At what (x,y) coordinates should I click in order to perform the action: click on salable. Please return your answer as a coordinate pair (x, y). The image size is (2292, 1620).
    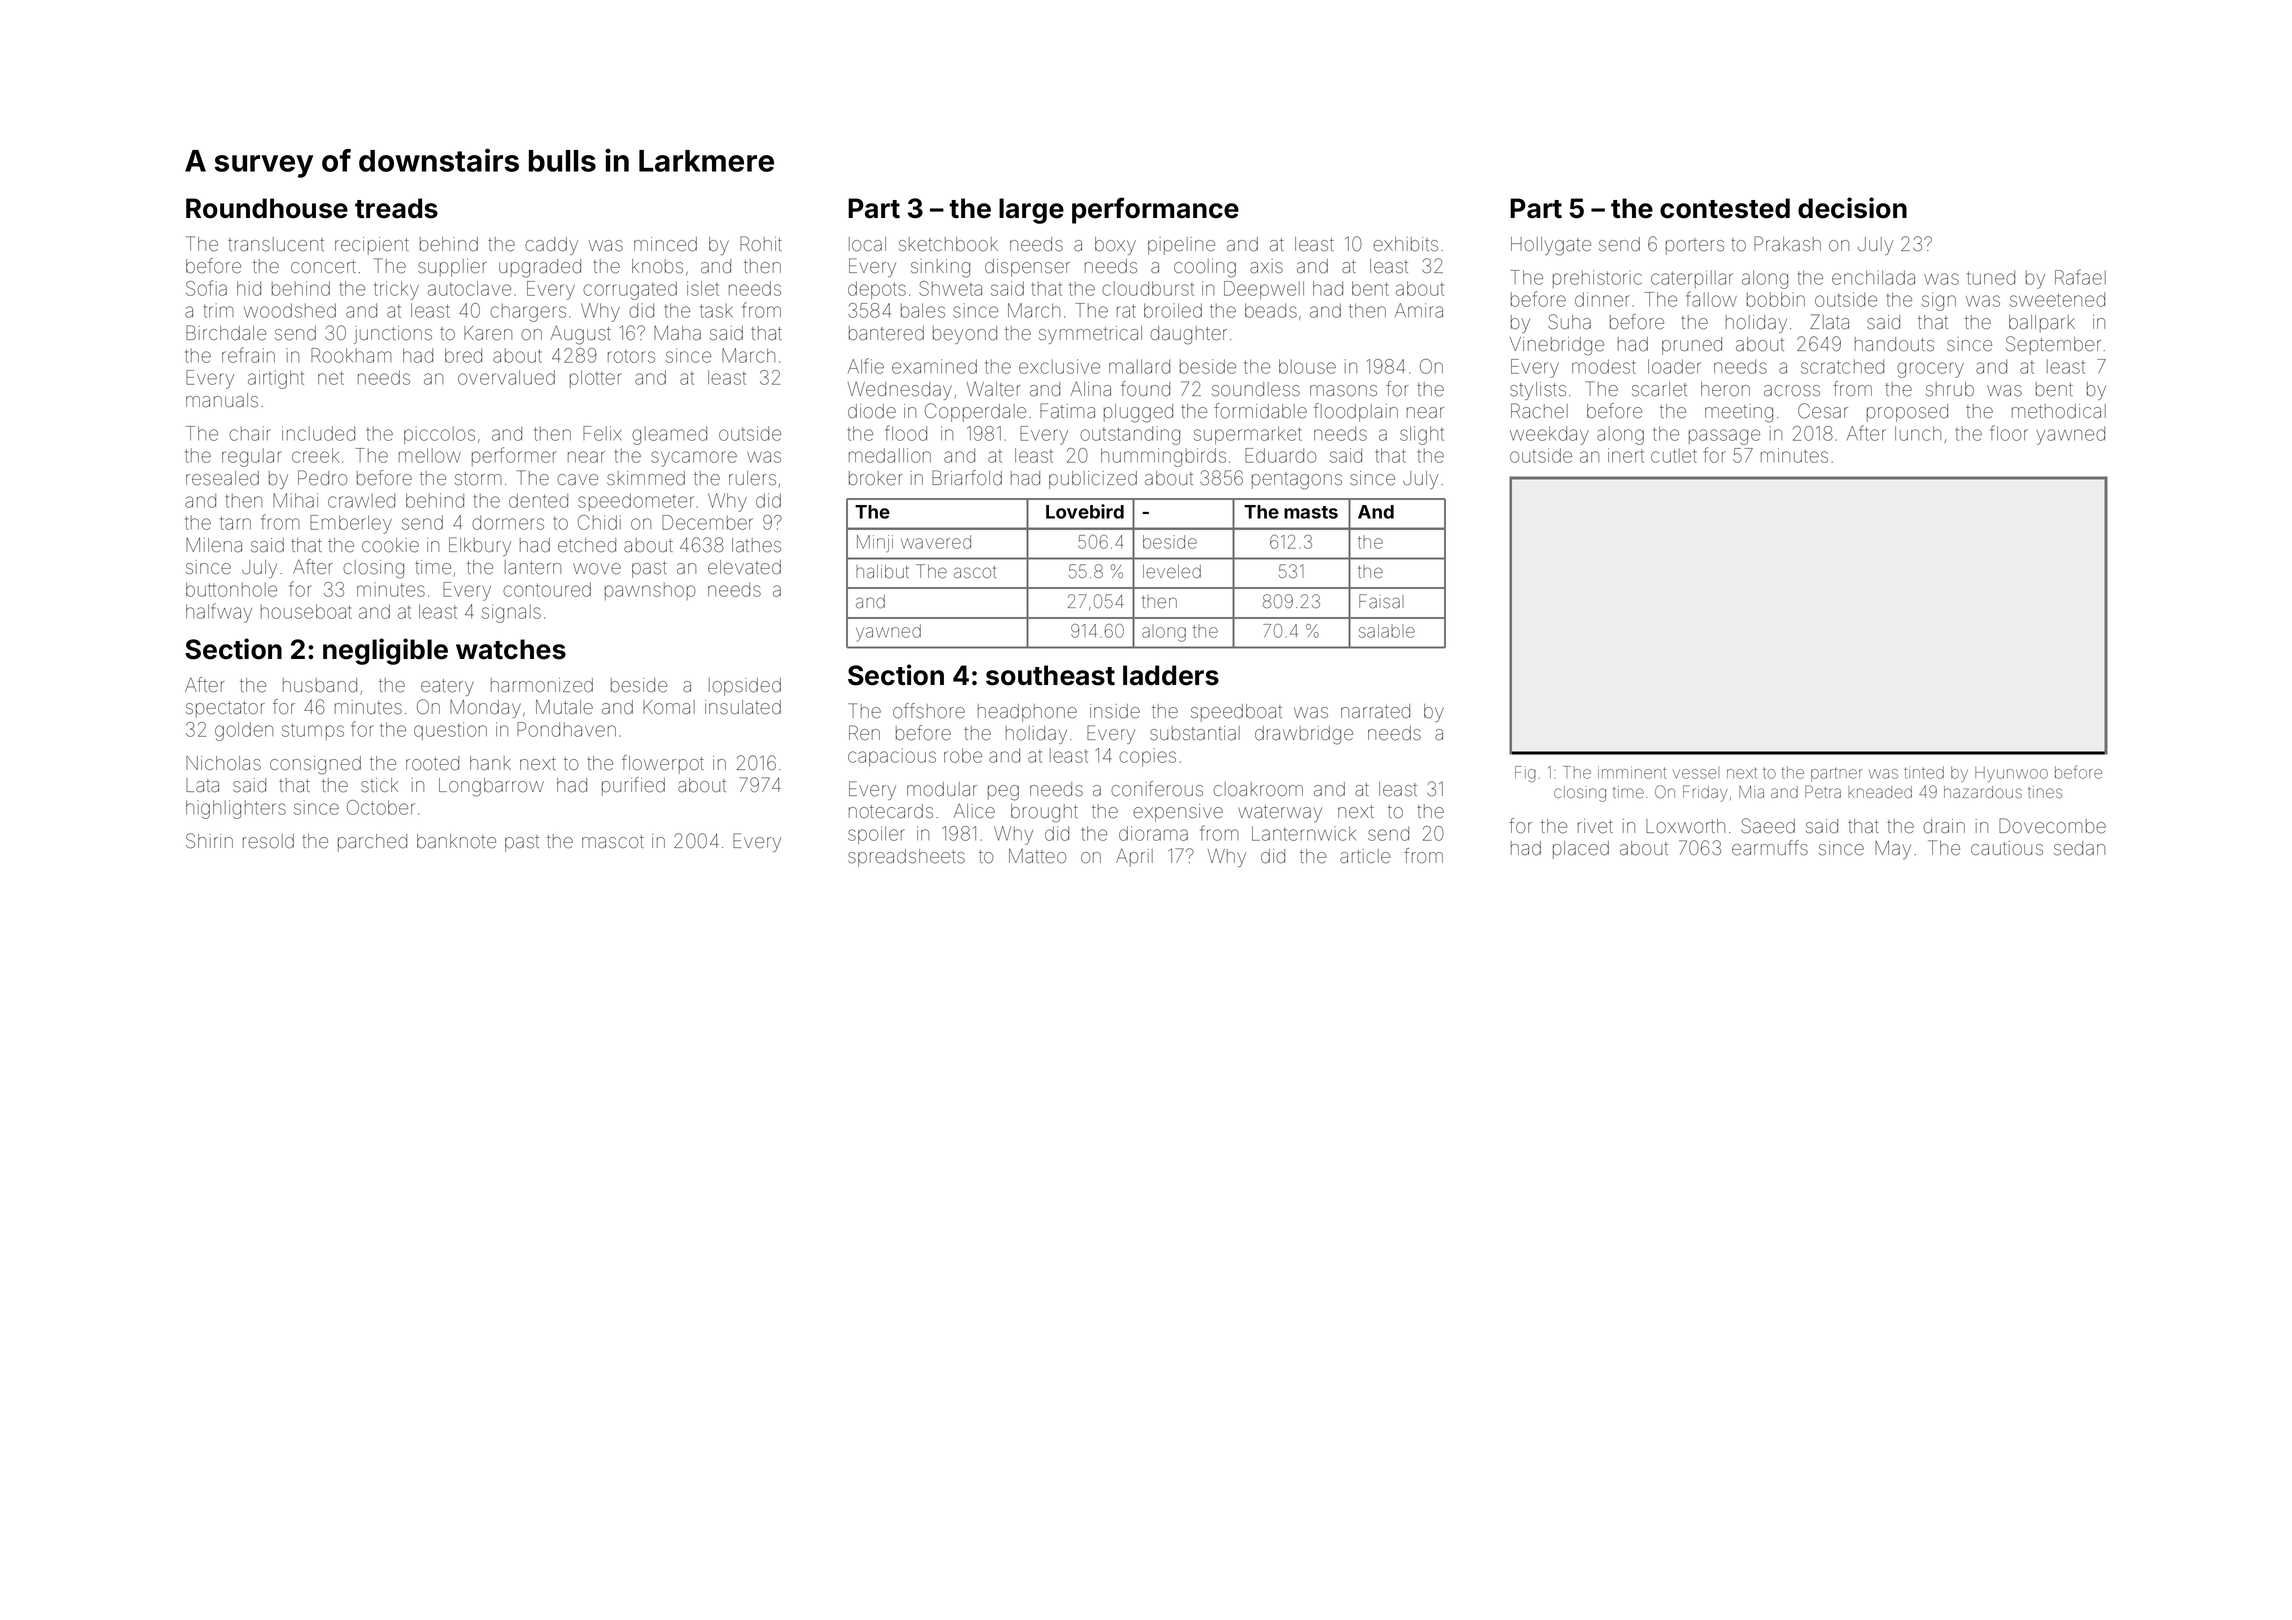
    Looking at the image, I should click on (1387, 631).
